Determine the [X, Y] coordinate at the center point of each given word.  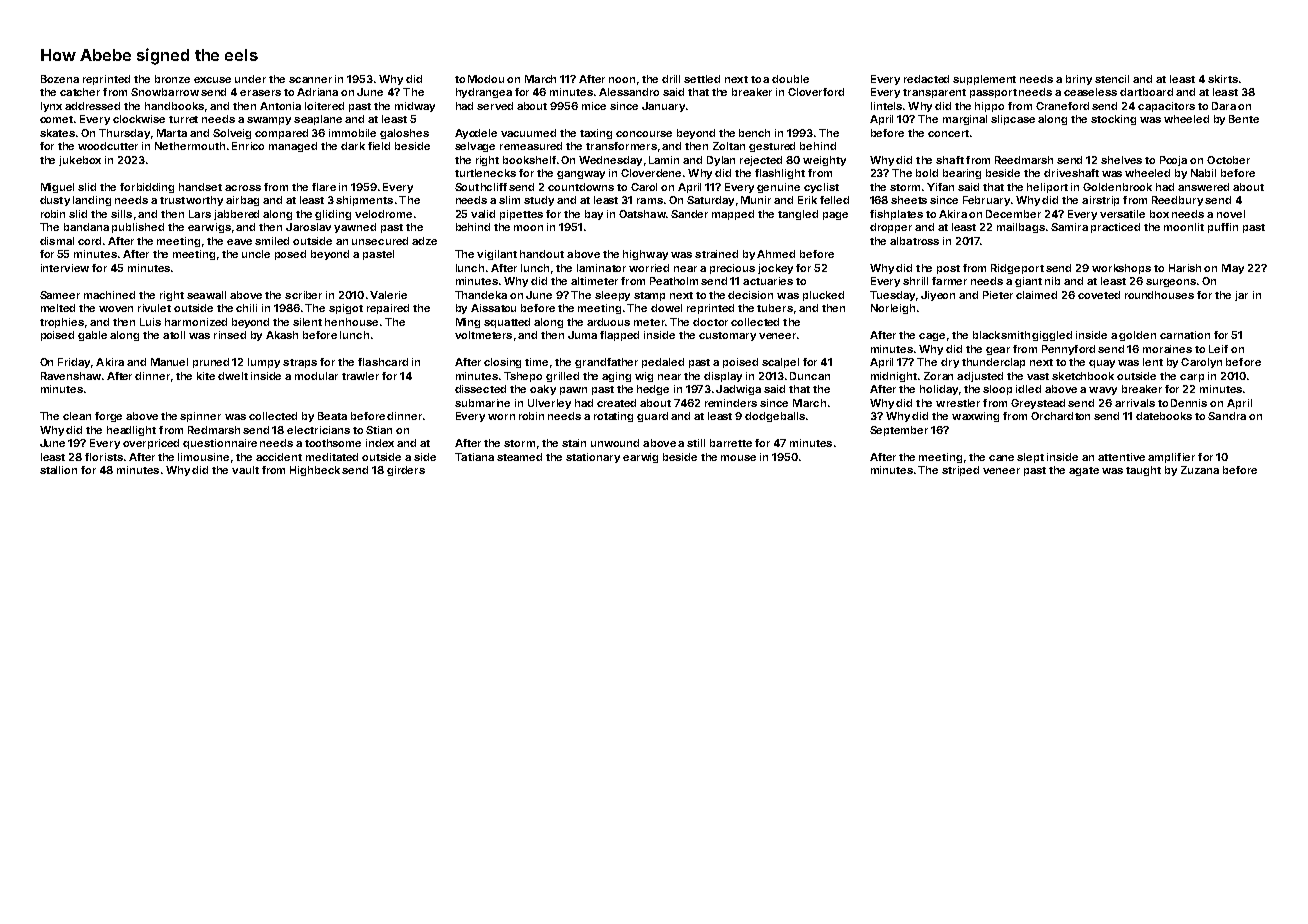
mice [594, 106]
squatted [507, 323]
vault [245, 470]
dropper [891, 228]
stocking [1113, 120]
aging [616, 377]
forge [108, 417]
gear [998, 351]
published [138, 228]
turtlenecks [485, 173]
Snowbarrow [165, 92]
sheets [909, 200]
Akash [282, 335]
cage [932, 337]
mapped [733, 215]
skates [57, 133]
